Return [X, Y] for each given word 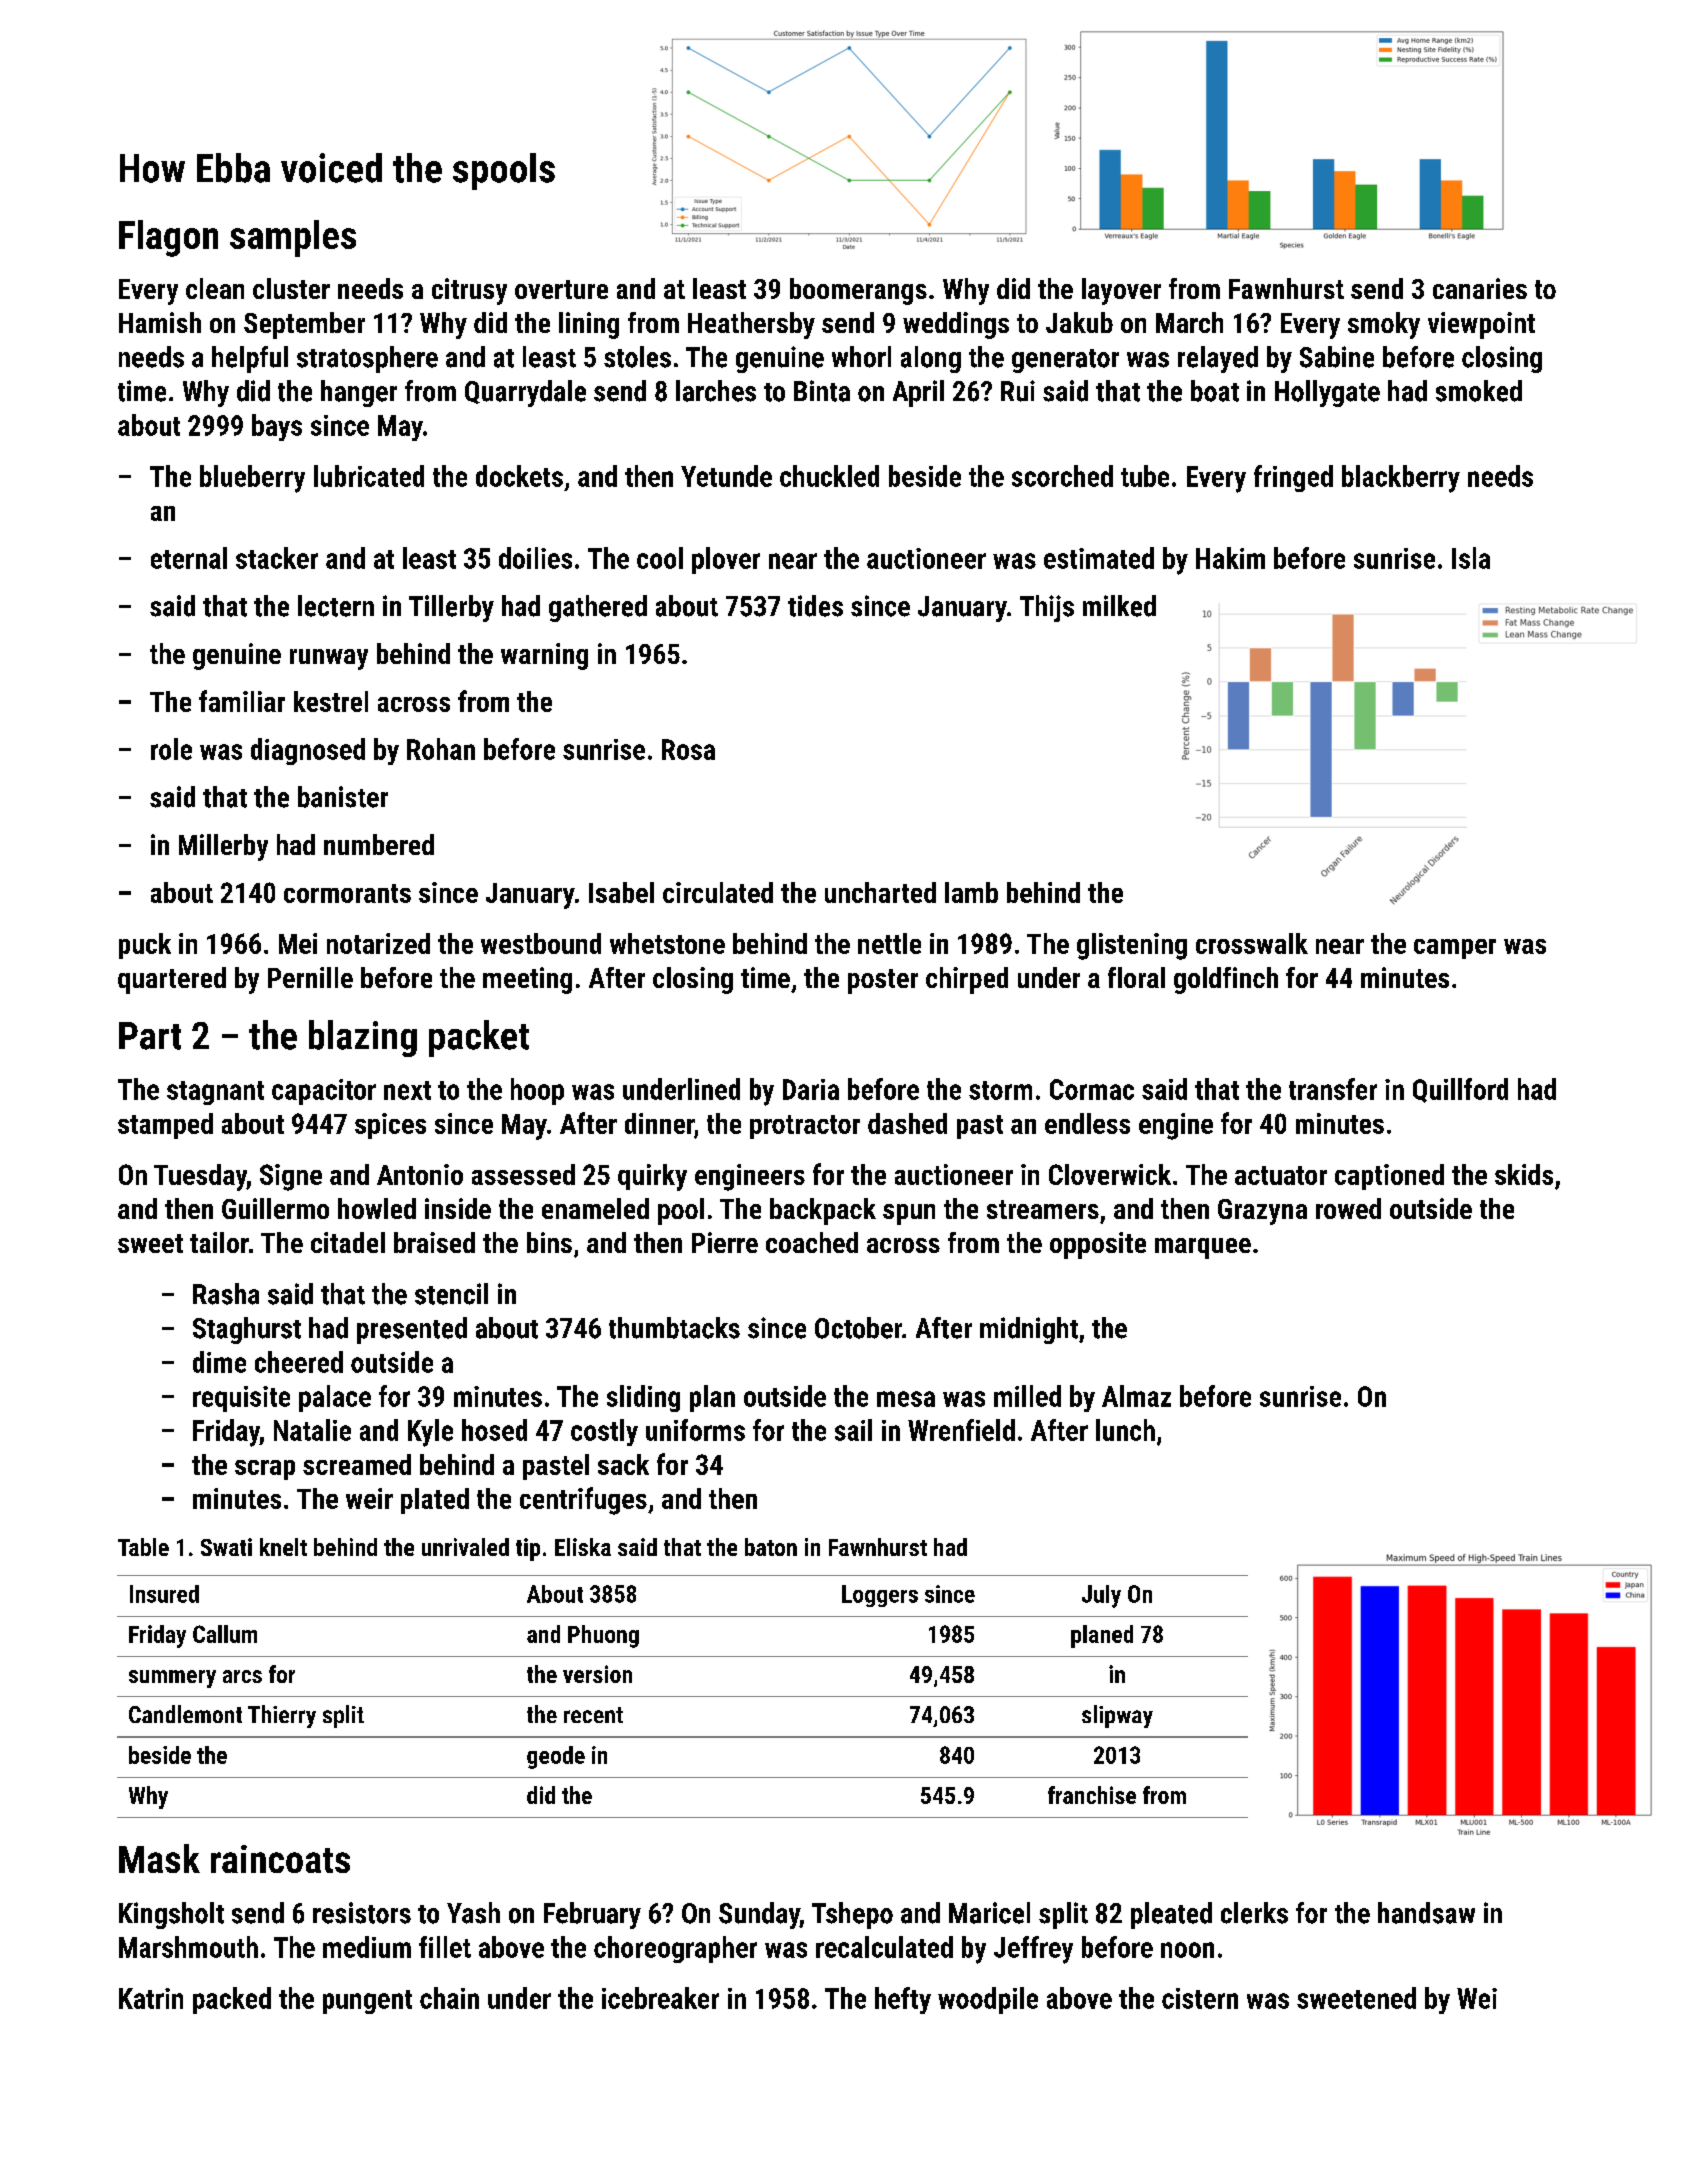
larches [716, 391]
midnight [1029, 1330]
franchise [1092, 1795]
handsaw [1426, 1913]
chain [449, 1998]
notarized [378, 943]
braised [434, 1242]
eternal [189, 558]
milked [1119, 606]
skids [1524, 1174]
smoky [1384, 325]
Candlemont [185, 1714]
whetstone [667, 943]
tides [815, 606]
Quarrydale [525, 393]
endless [1087, 1123]
